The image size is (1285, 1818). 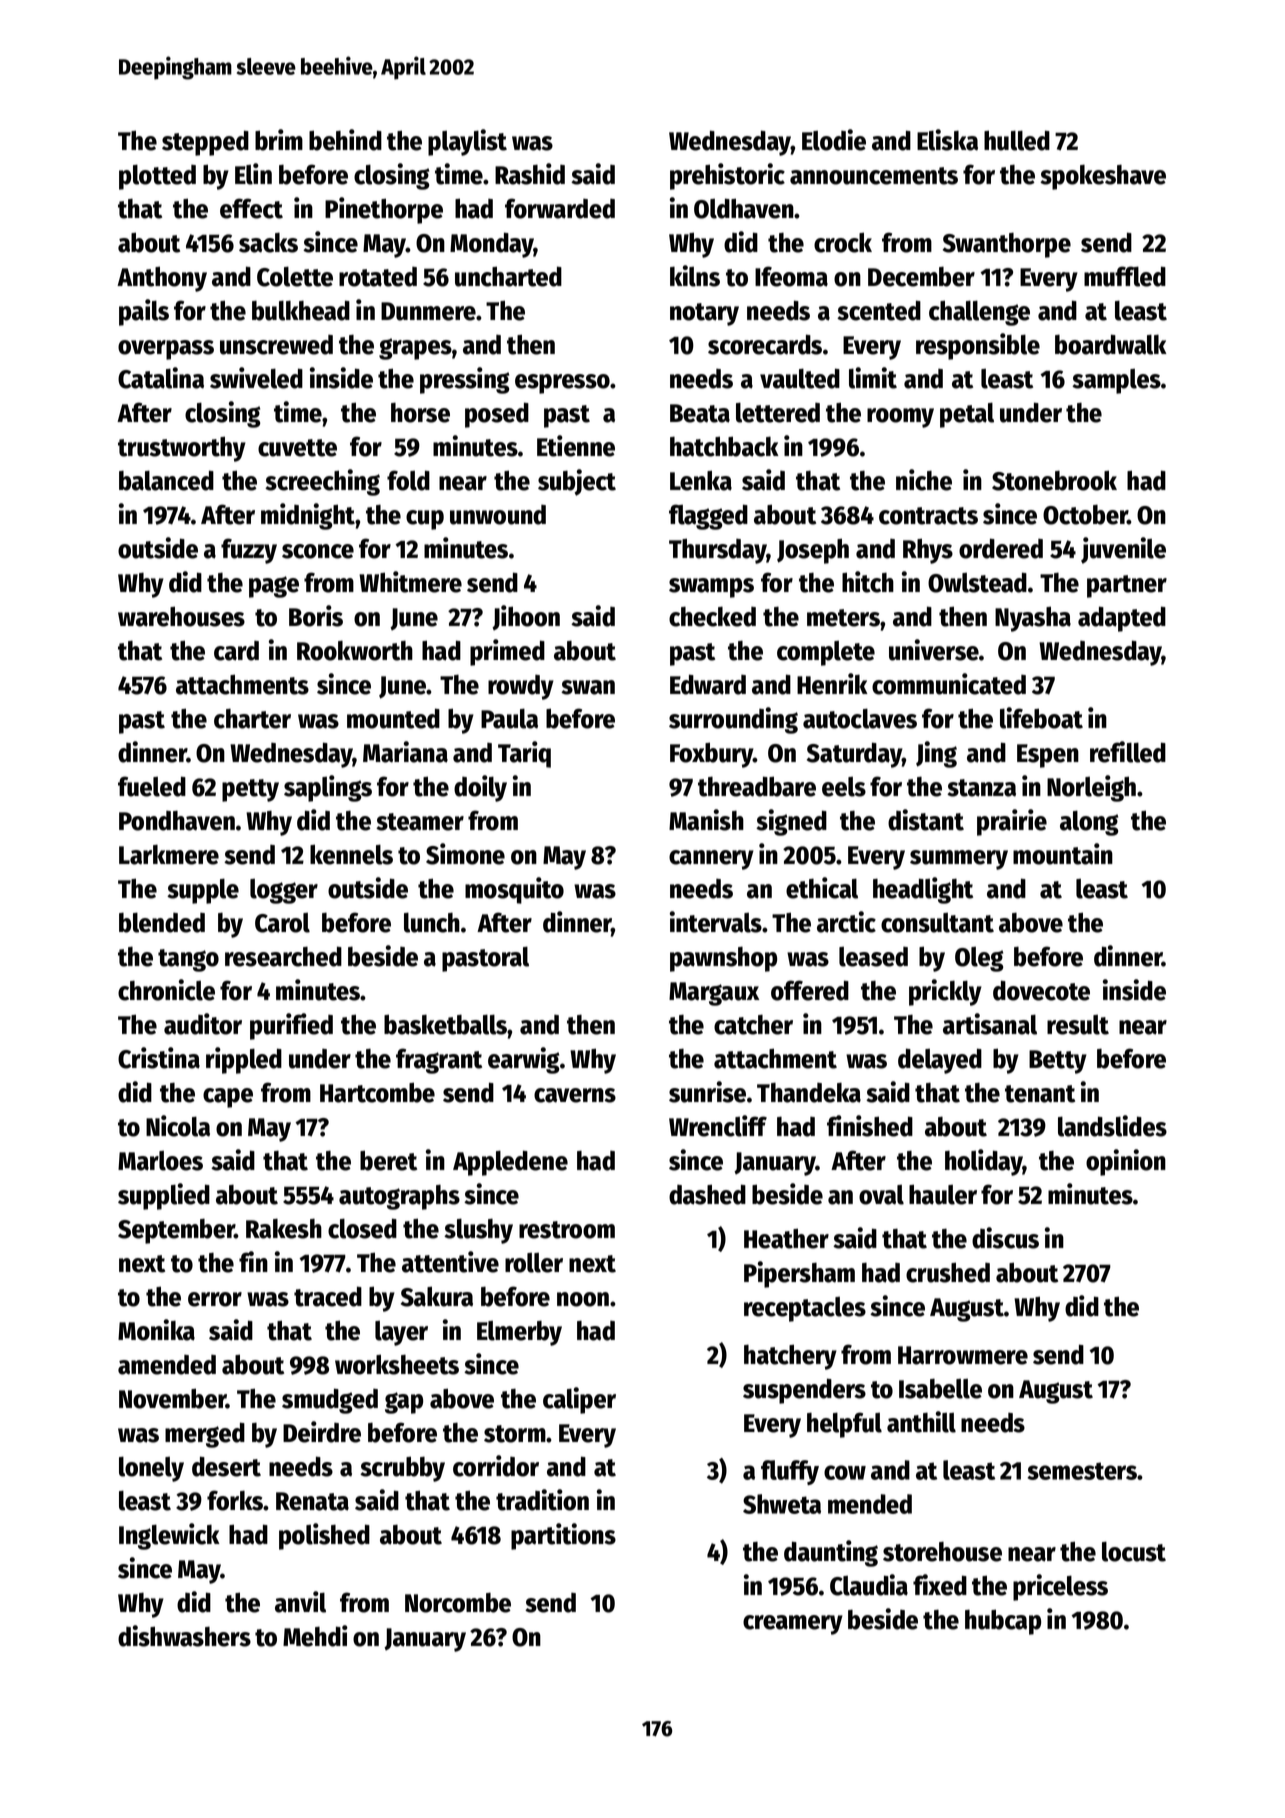 What do you see at coordinates (834, 140) in the image?
I see `Elodie` at bounding box center [834, 140].
